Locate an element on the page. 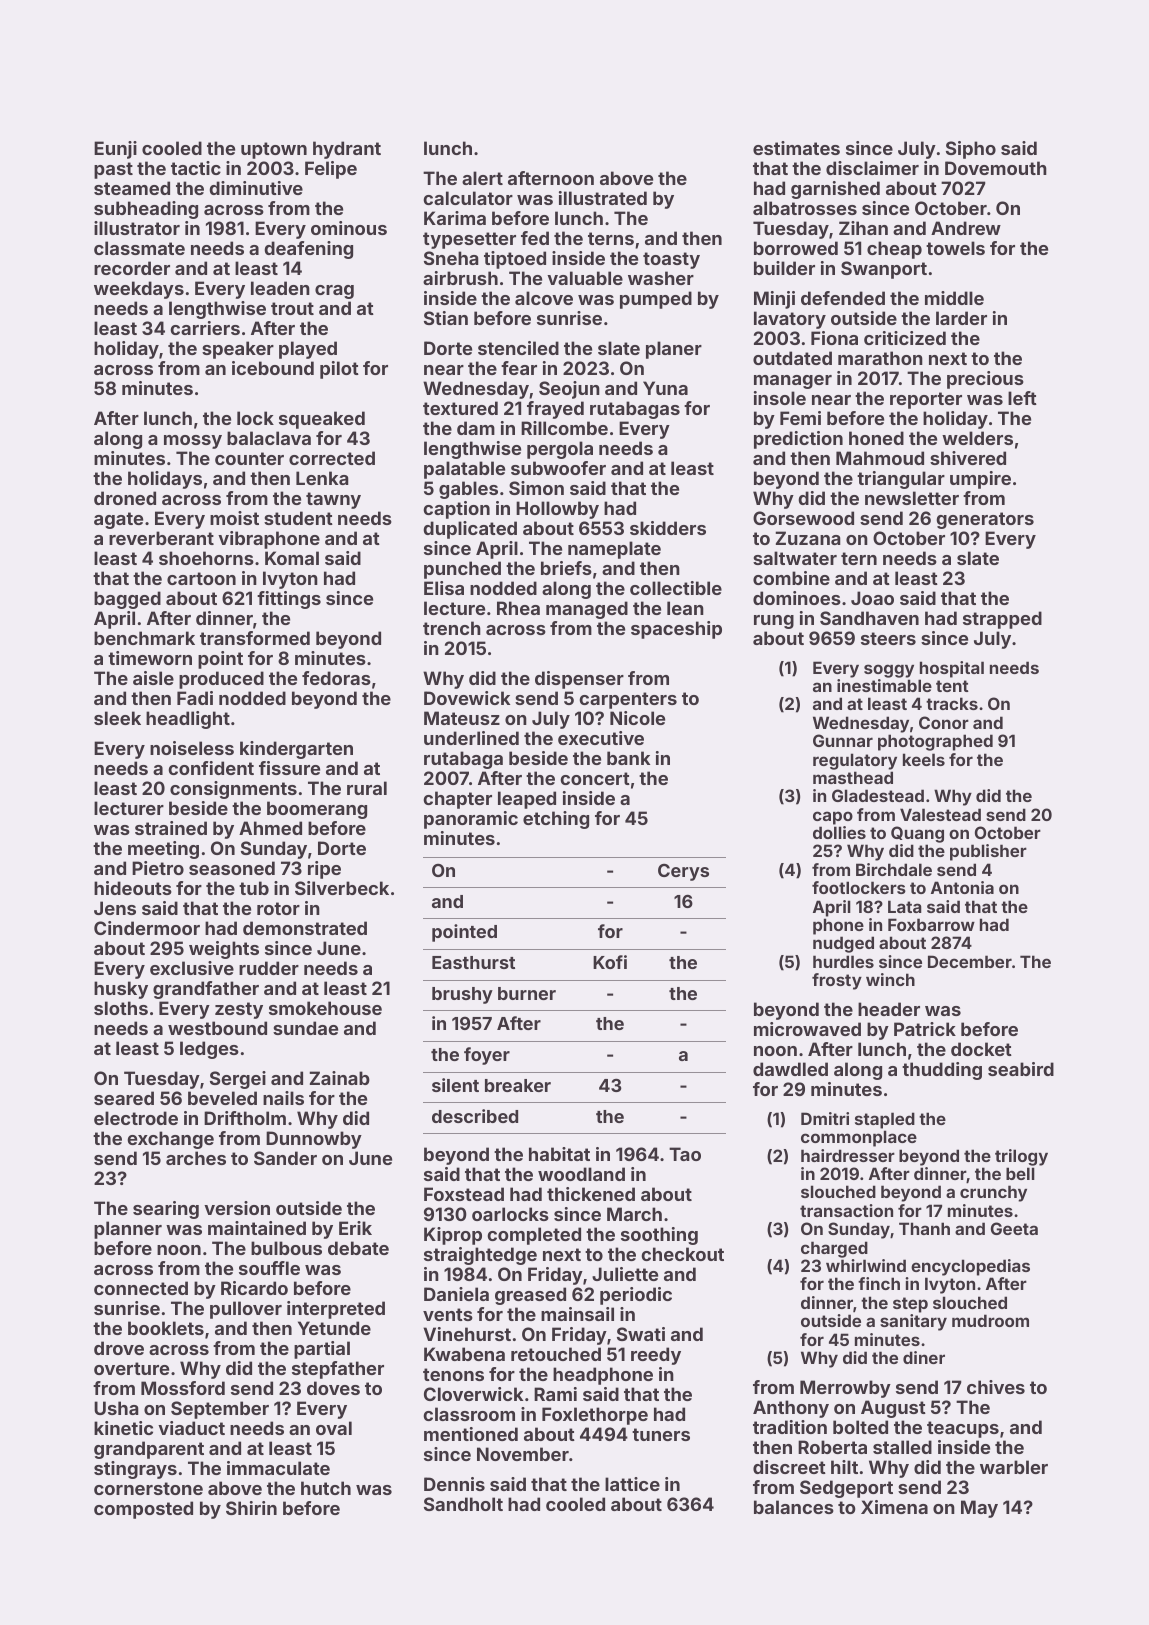 This page has width=1149, height=1625. lattice is located at coordinates (632, 1484).
